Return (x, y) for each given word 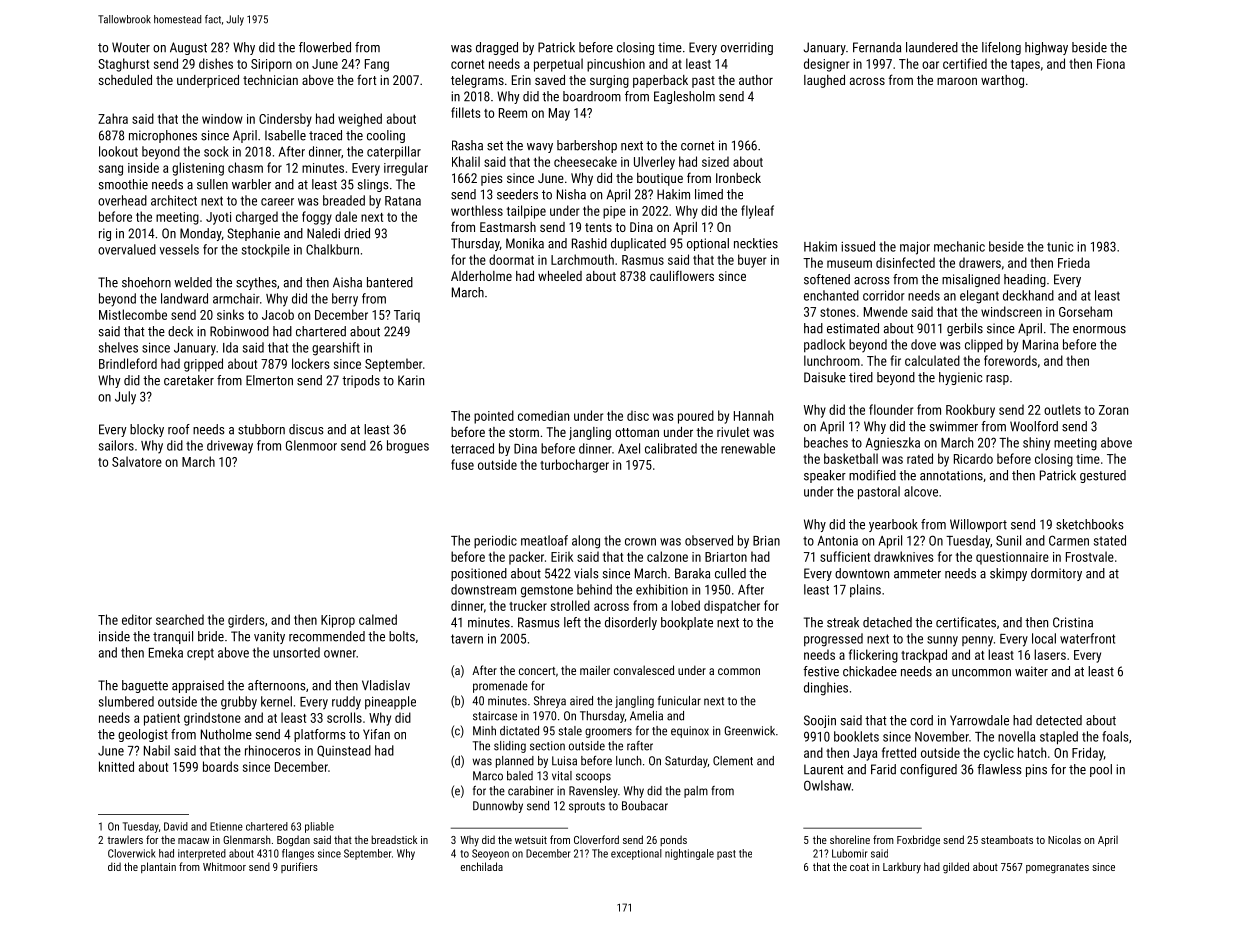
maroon (957, 81)
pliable (319, 827)
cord (921, 720)
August (188, 48)
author (756, 80)
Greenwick (750, 731)
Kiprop (338, 621)
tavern (467, 639)
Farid (883, 769)
